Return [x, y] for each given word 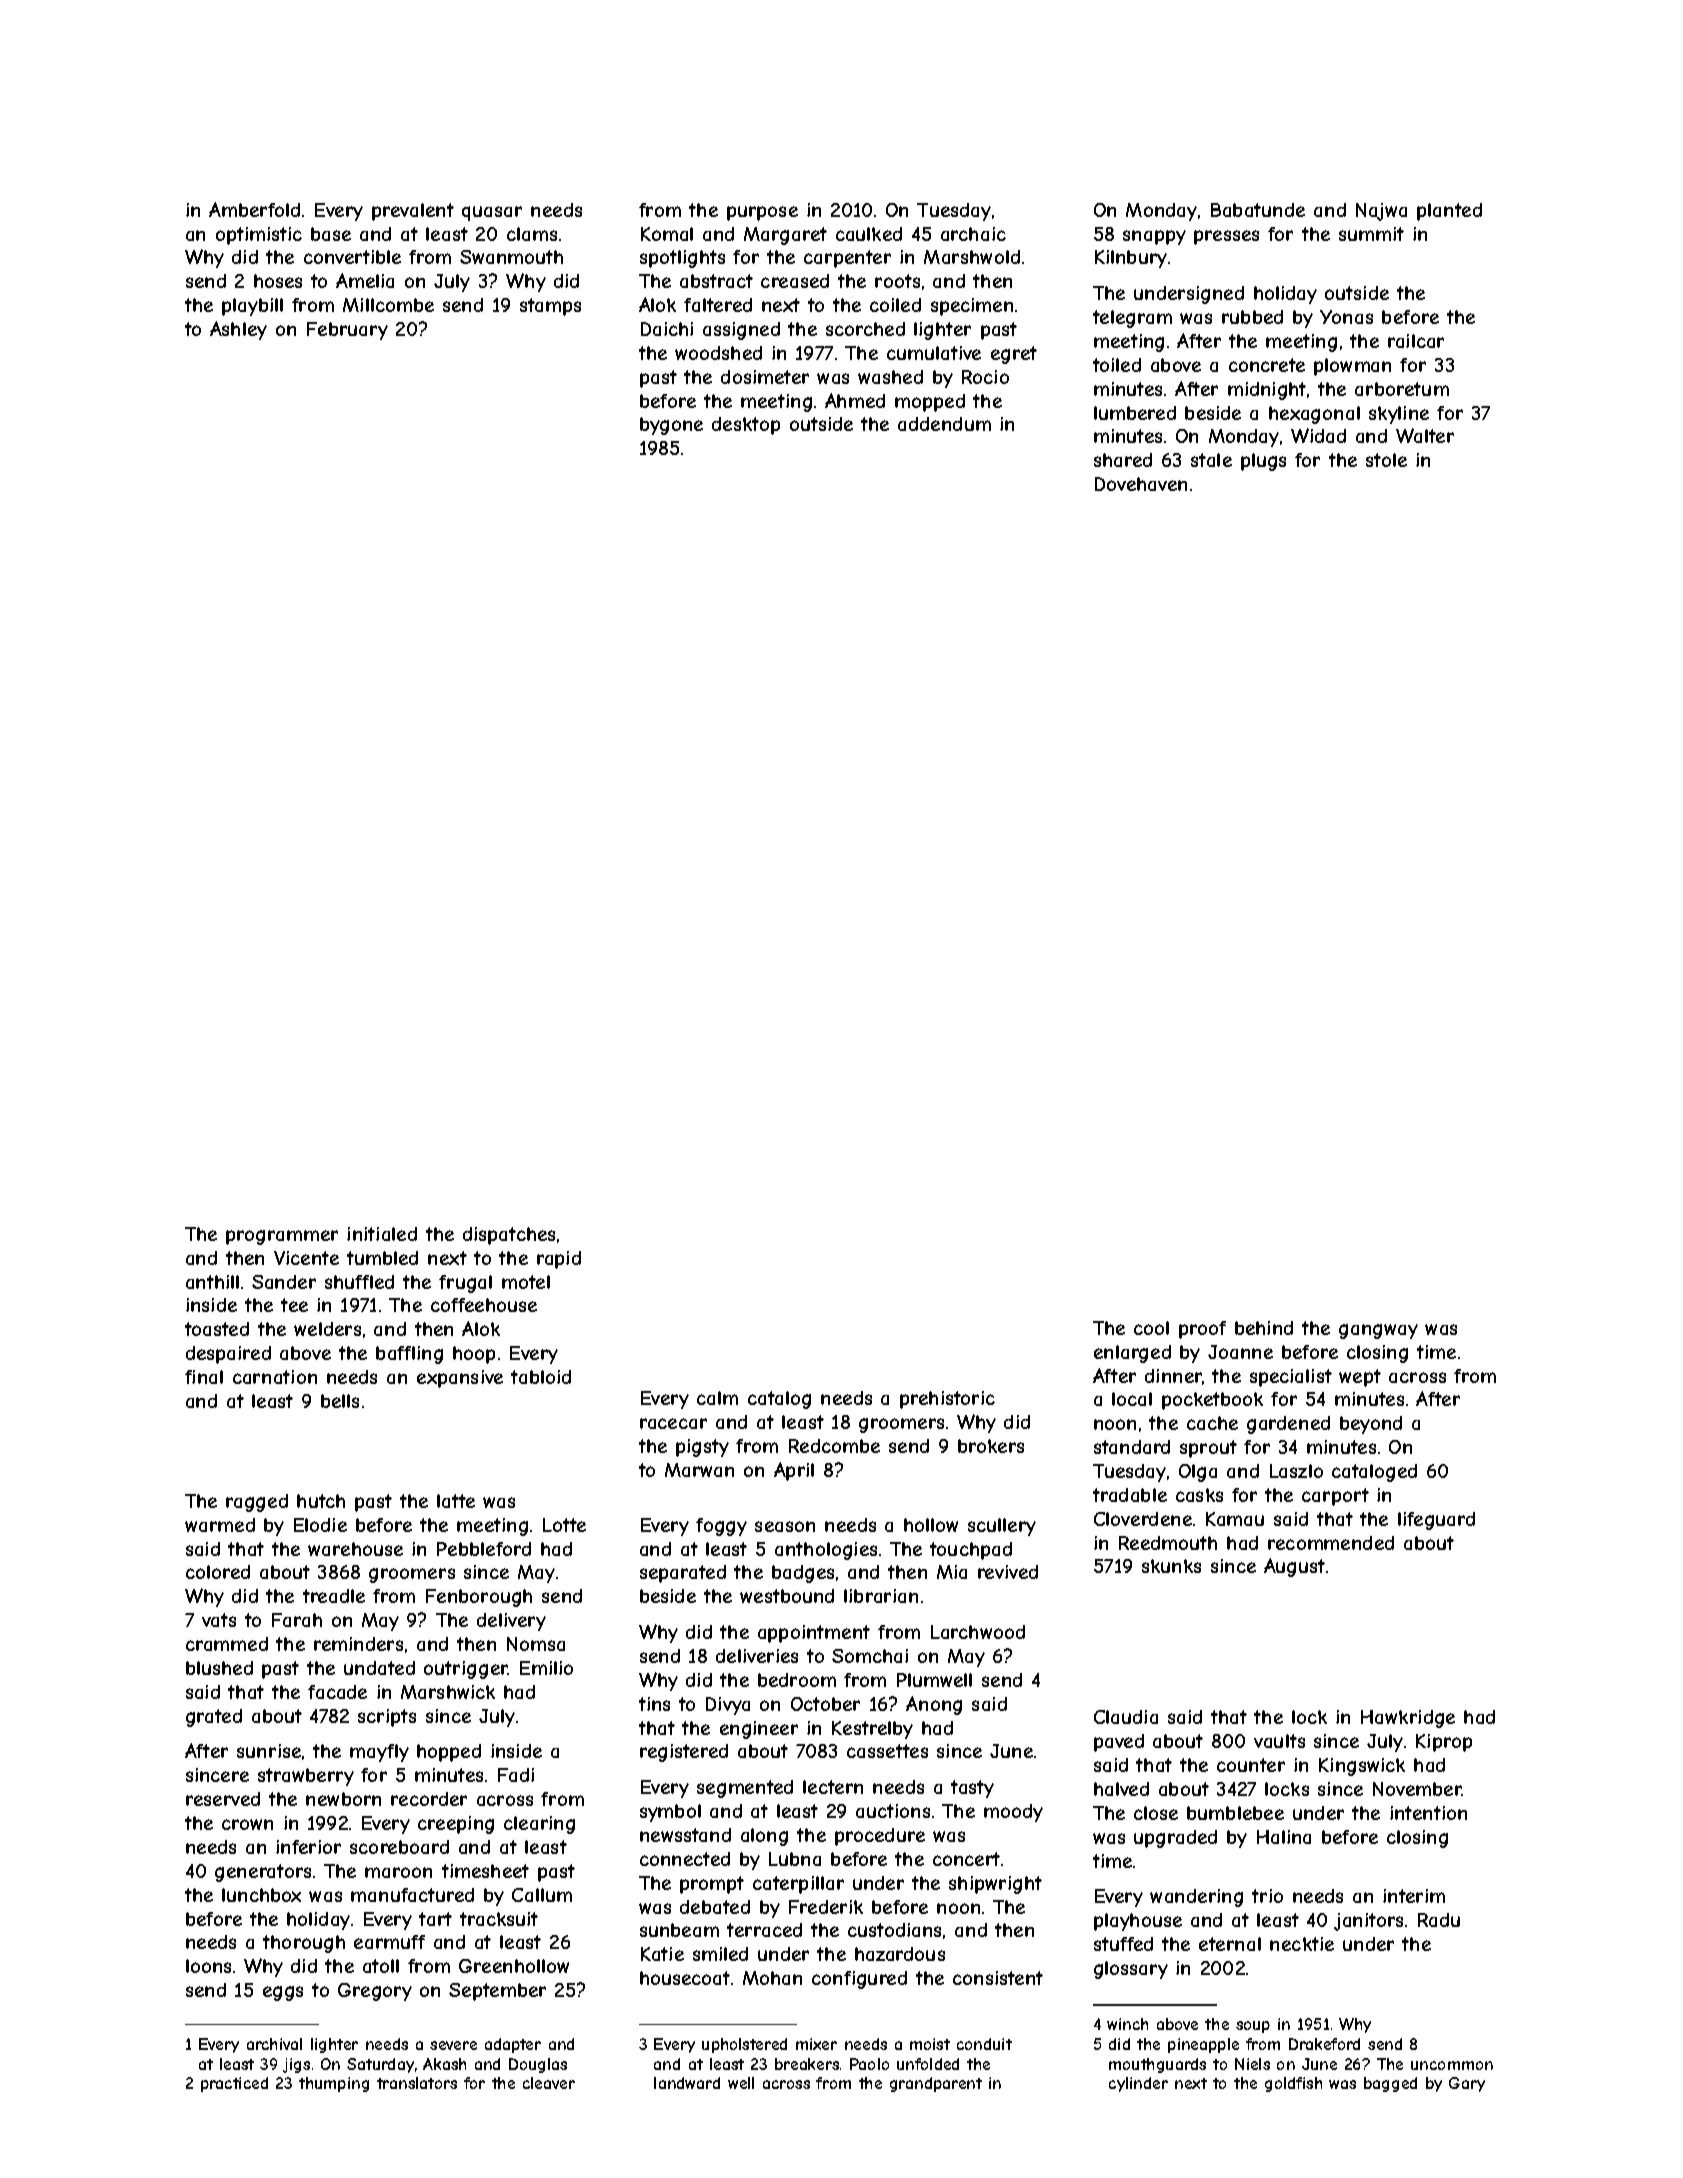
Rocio [985, 377]
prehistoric [947, 1400]
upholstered [744, 2045]
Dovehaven [1141, 484]
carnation [275, 1377]
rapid [559, 1260]
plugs [1263, 462]
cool [1151, 1328]
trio [1267, 1896]
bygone [671, 426]
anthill [212, 1282]
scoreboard [399, 1847]
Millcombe [388, 305]
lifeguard [1436, 1521]
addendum [944, 424]
